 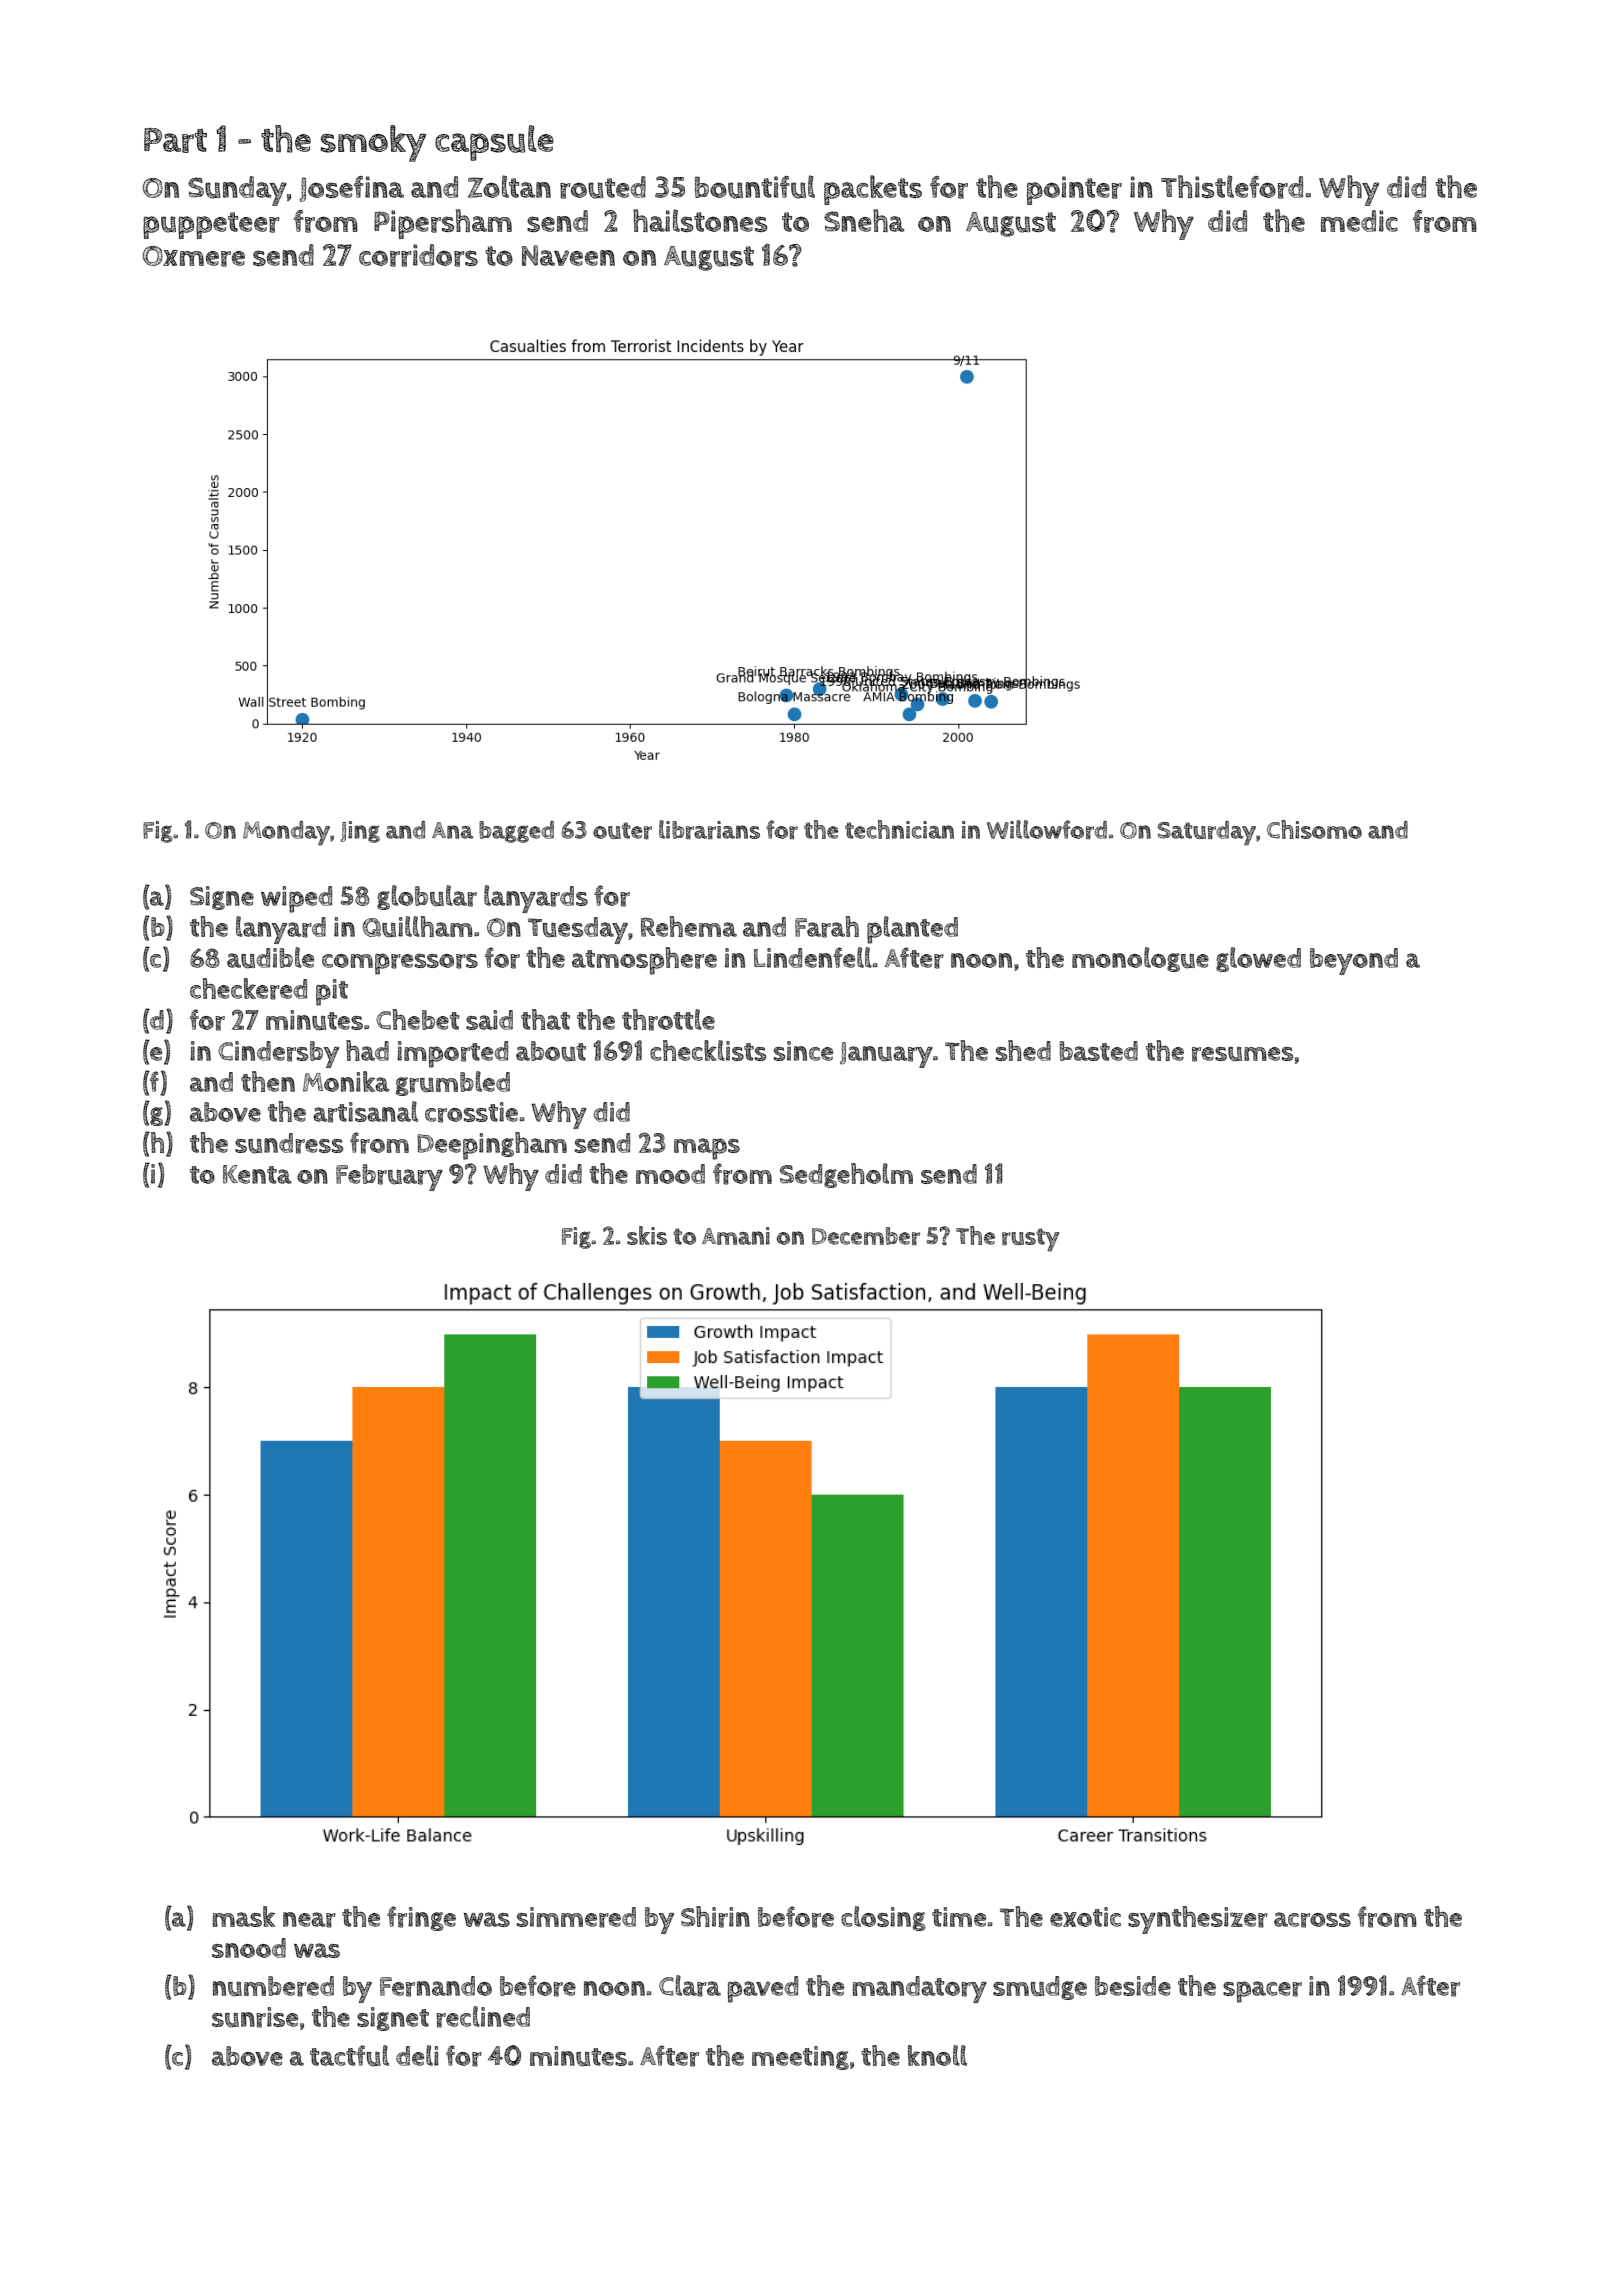 I want to click on deli, so click(x=417, y=2055).
